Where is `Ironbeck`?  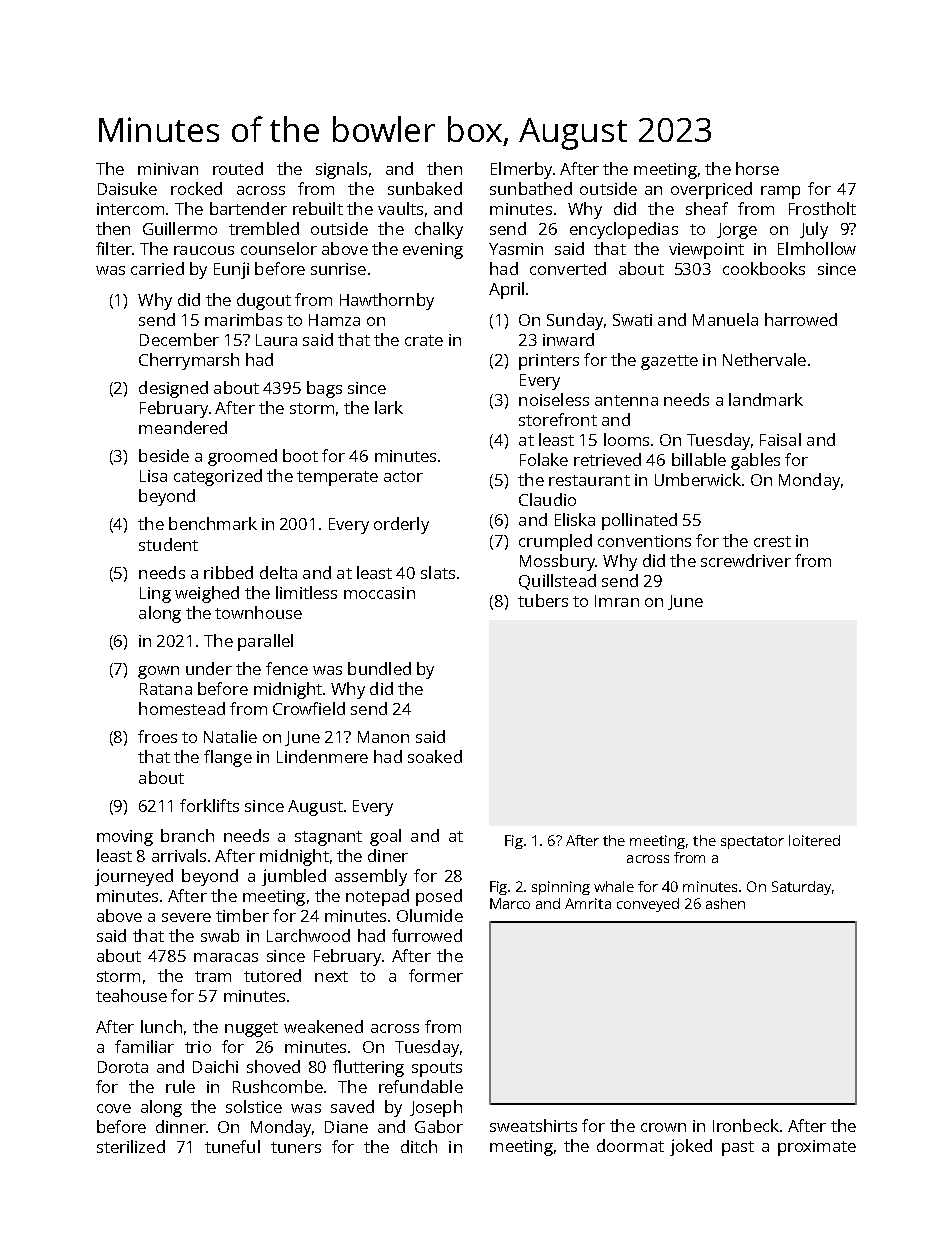 Ironbeck is located at coordinates (746, 1125).
